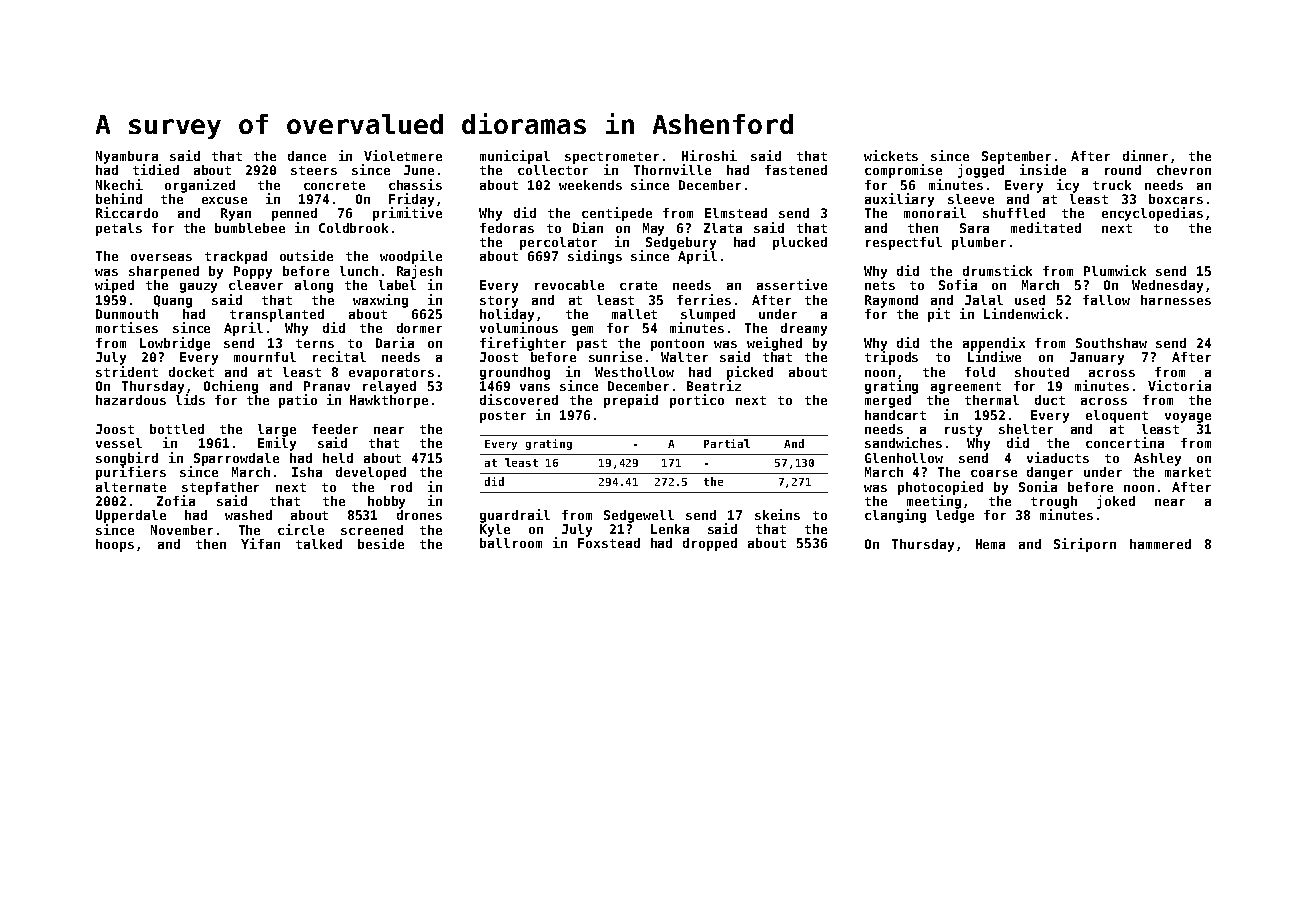 Image resolution: width=1308 pixels, height=924 pixels. Describe the element at coordinates (639, 516) in the page. I see `Sedgewell` at that location.
